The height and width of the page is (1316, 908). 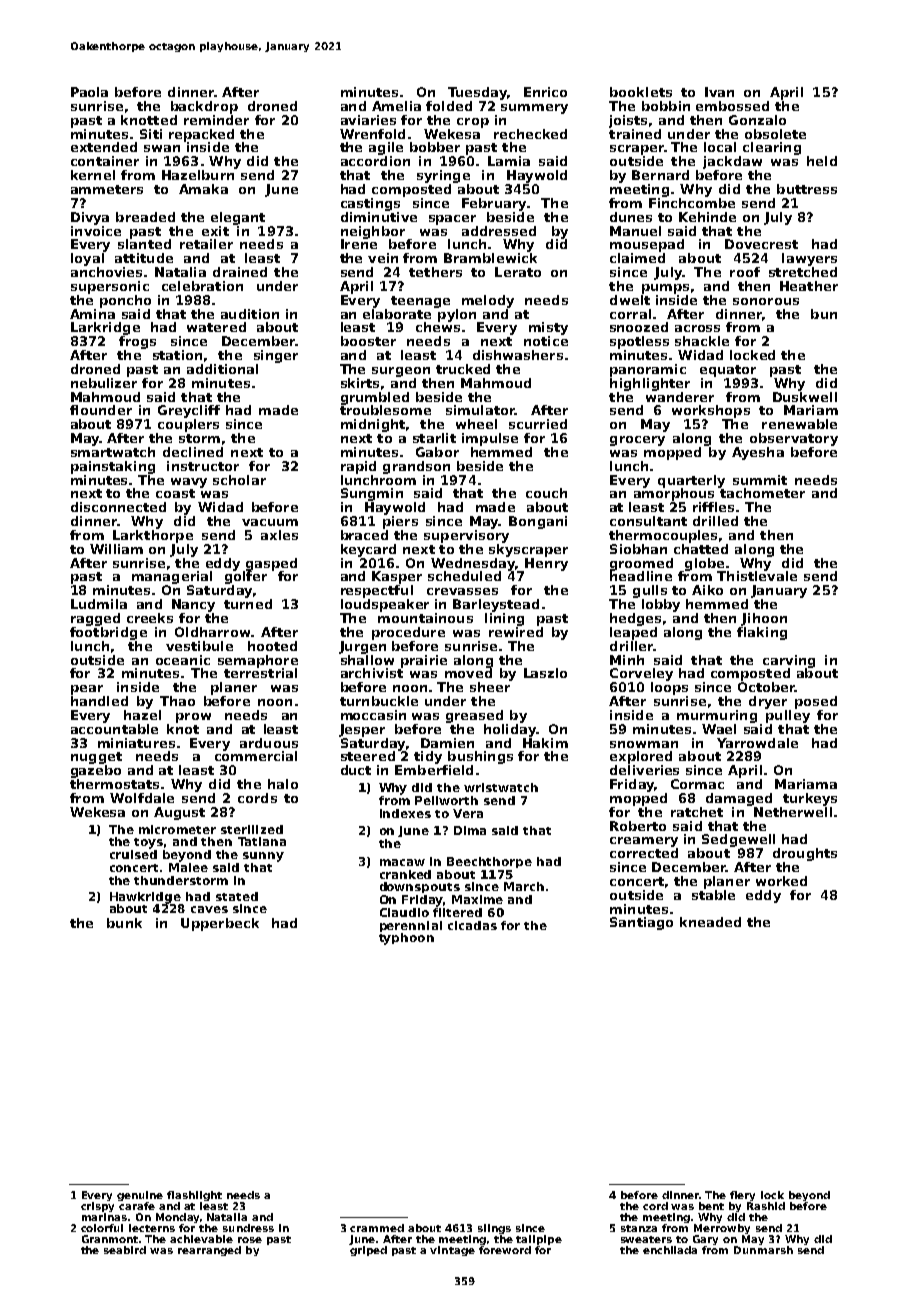 I want to click on backdrop, so click(x=204, y=107).
